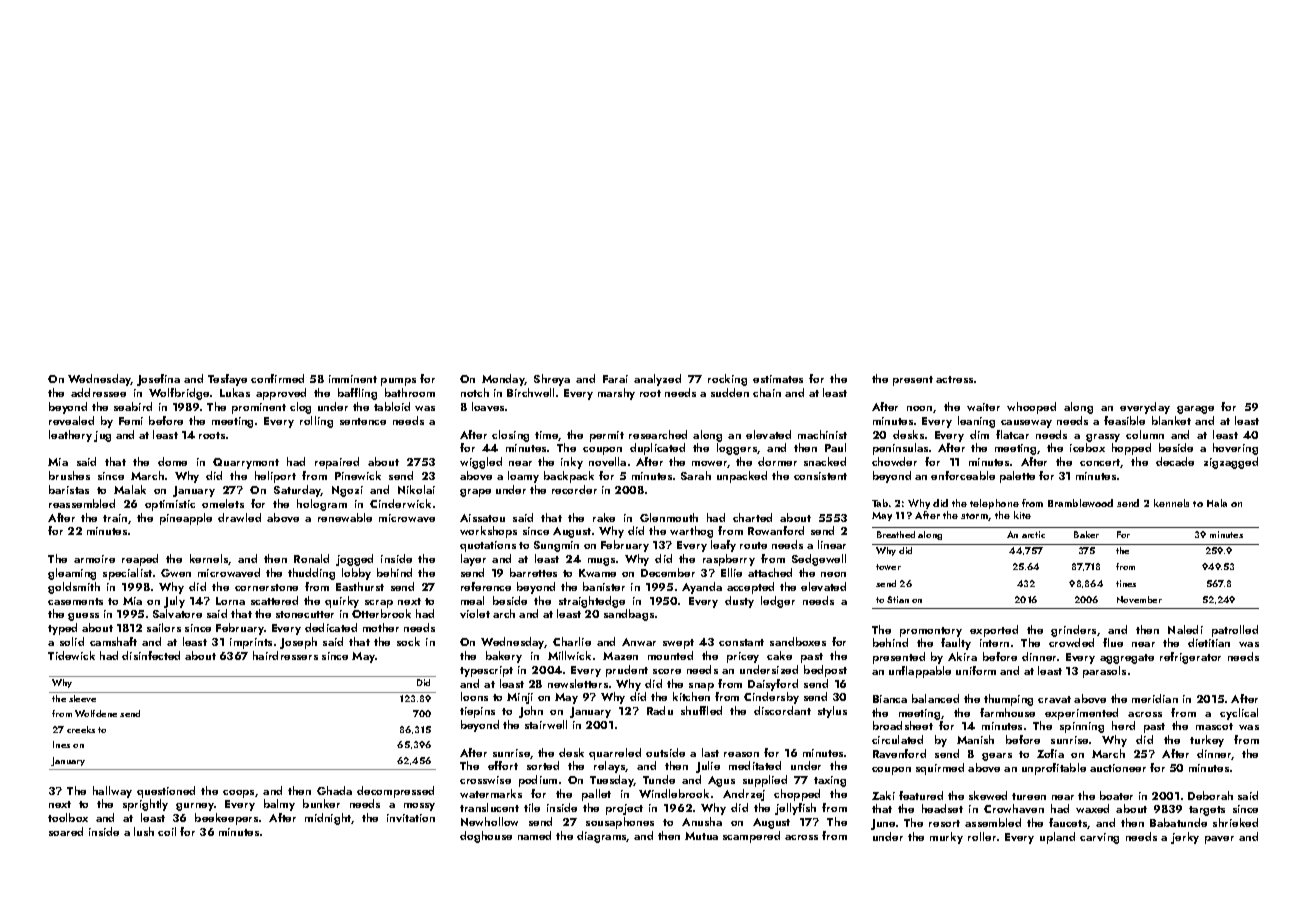 Image resolution: width=1308 pixels, height=924 pixels. Describe the element at coordinates (1031, 408) in the page. I see `whooped` at that location.
